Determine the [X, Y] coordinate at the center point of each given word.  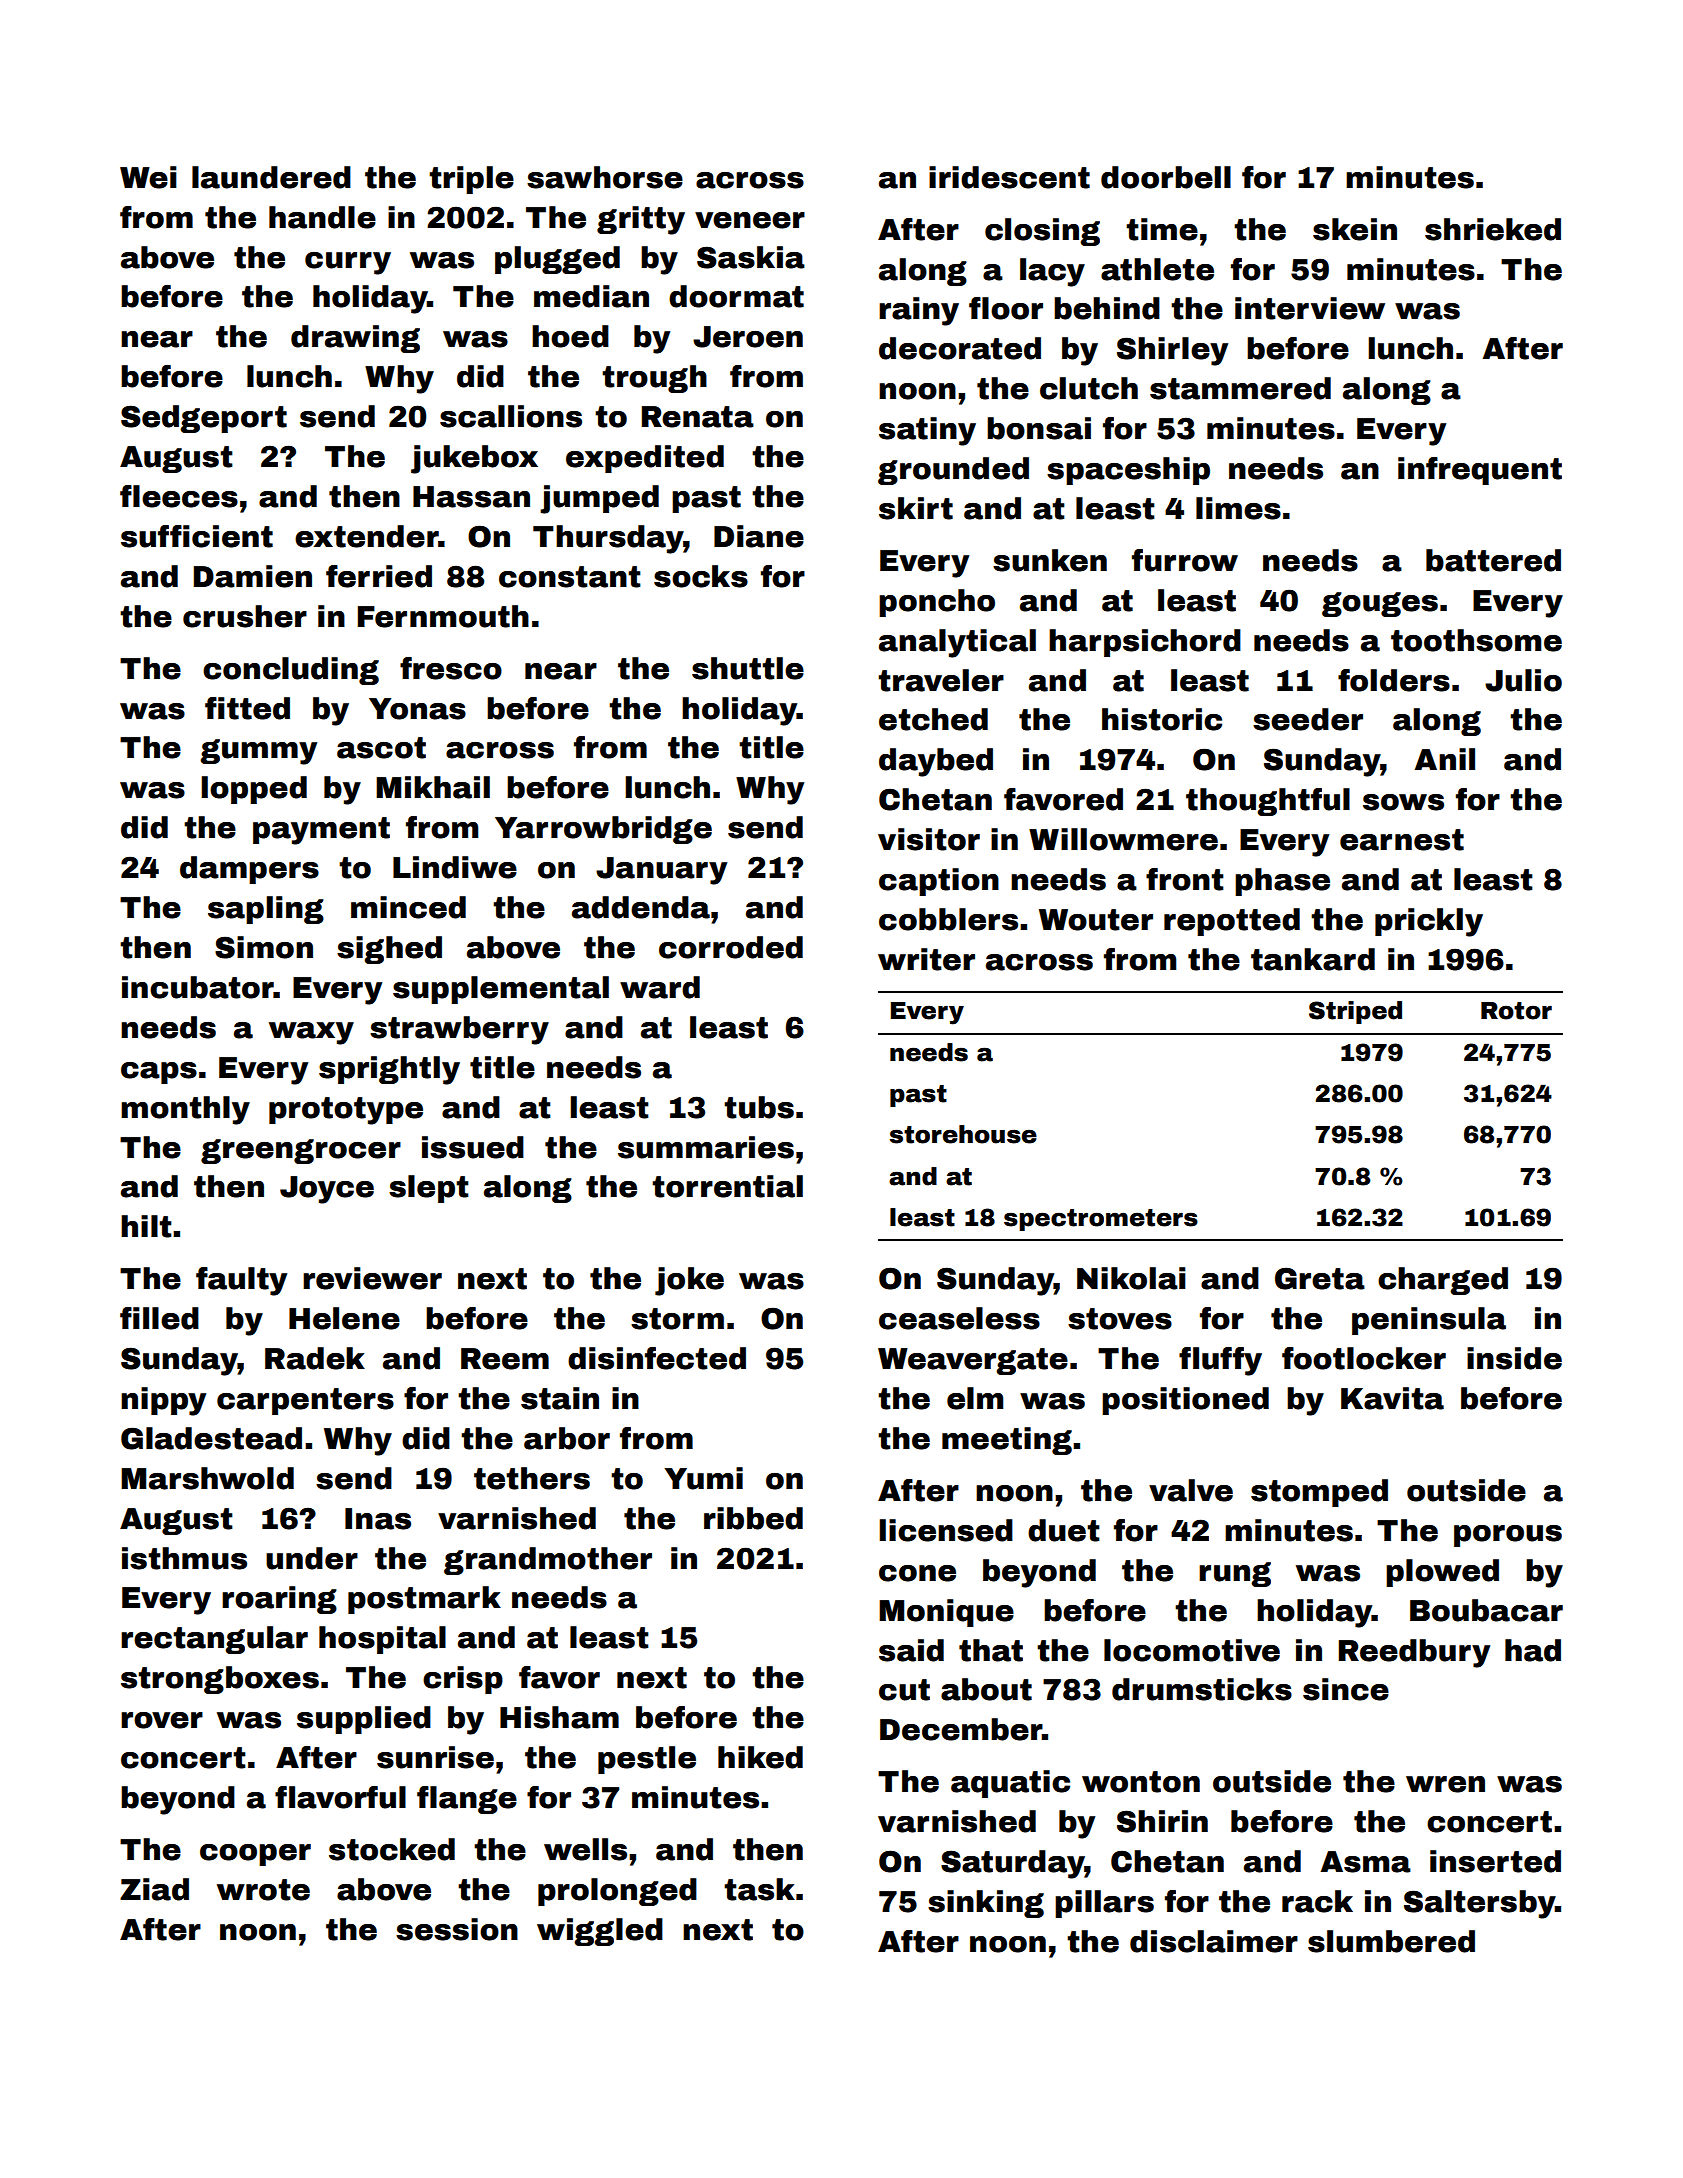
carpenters [305, 1401]
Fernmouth [443, 616]
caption [939, 882]
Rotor [1516, 1011]
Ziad [154, 1889]
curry [348, 263]
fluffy [1220, 1361]
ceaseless [959, 1318]
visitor [929, 839]
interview [1310, 308]
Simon [264, 947]
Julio [1523, 680]
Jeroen [748, 337]
